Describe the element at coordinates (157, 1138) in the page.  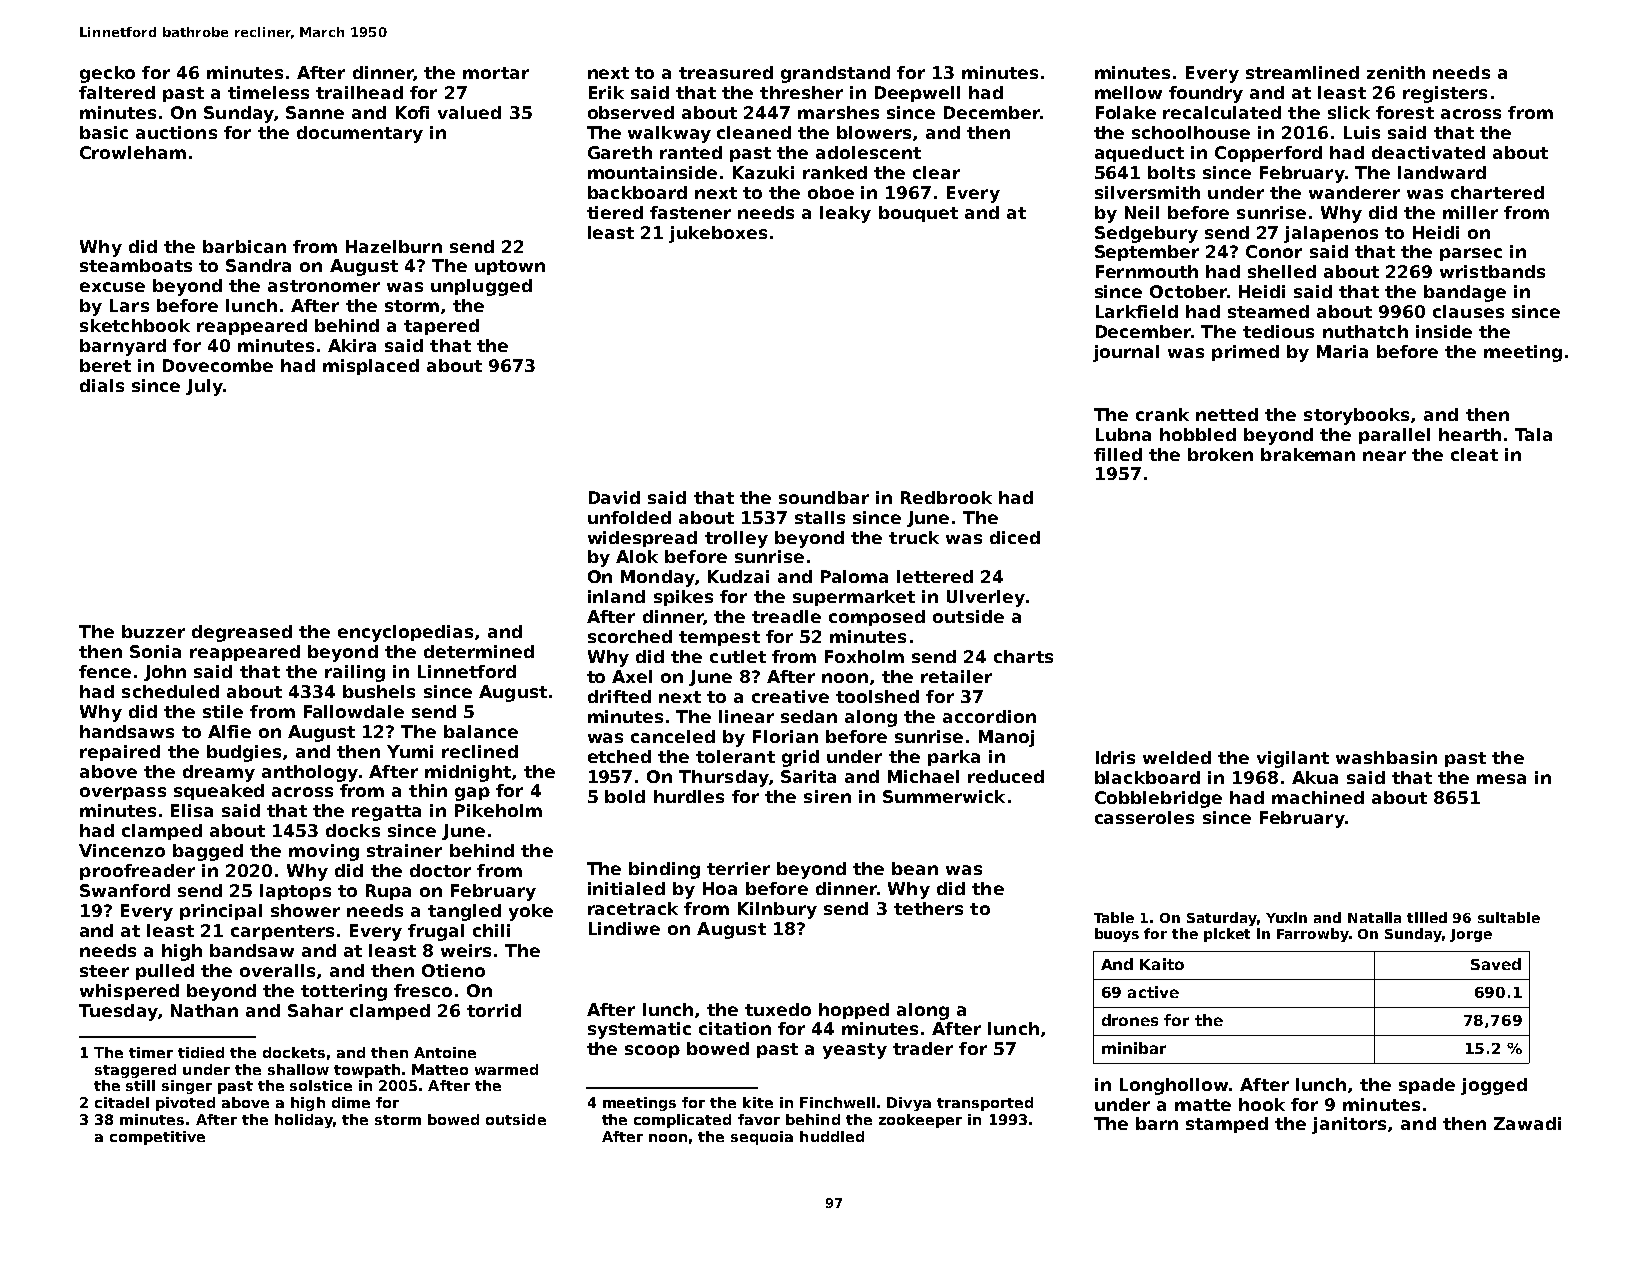
I see `competitive` at that location.
